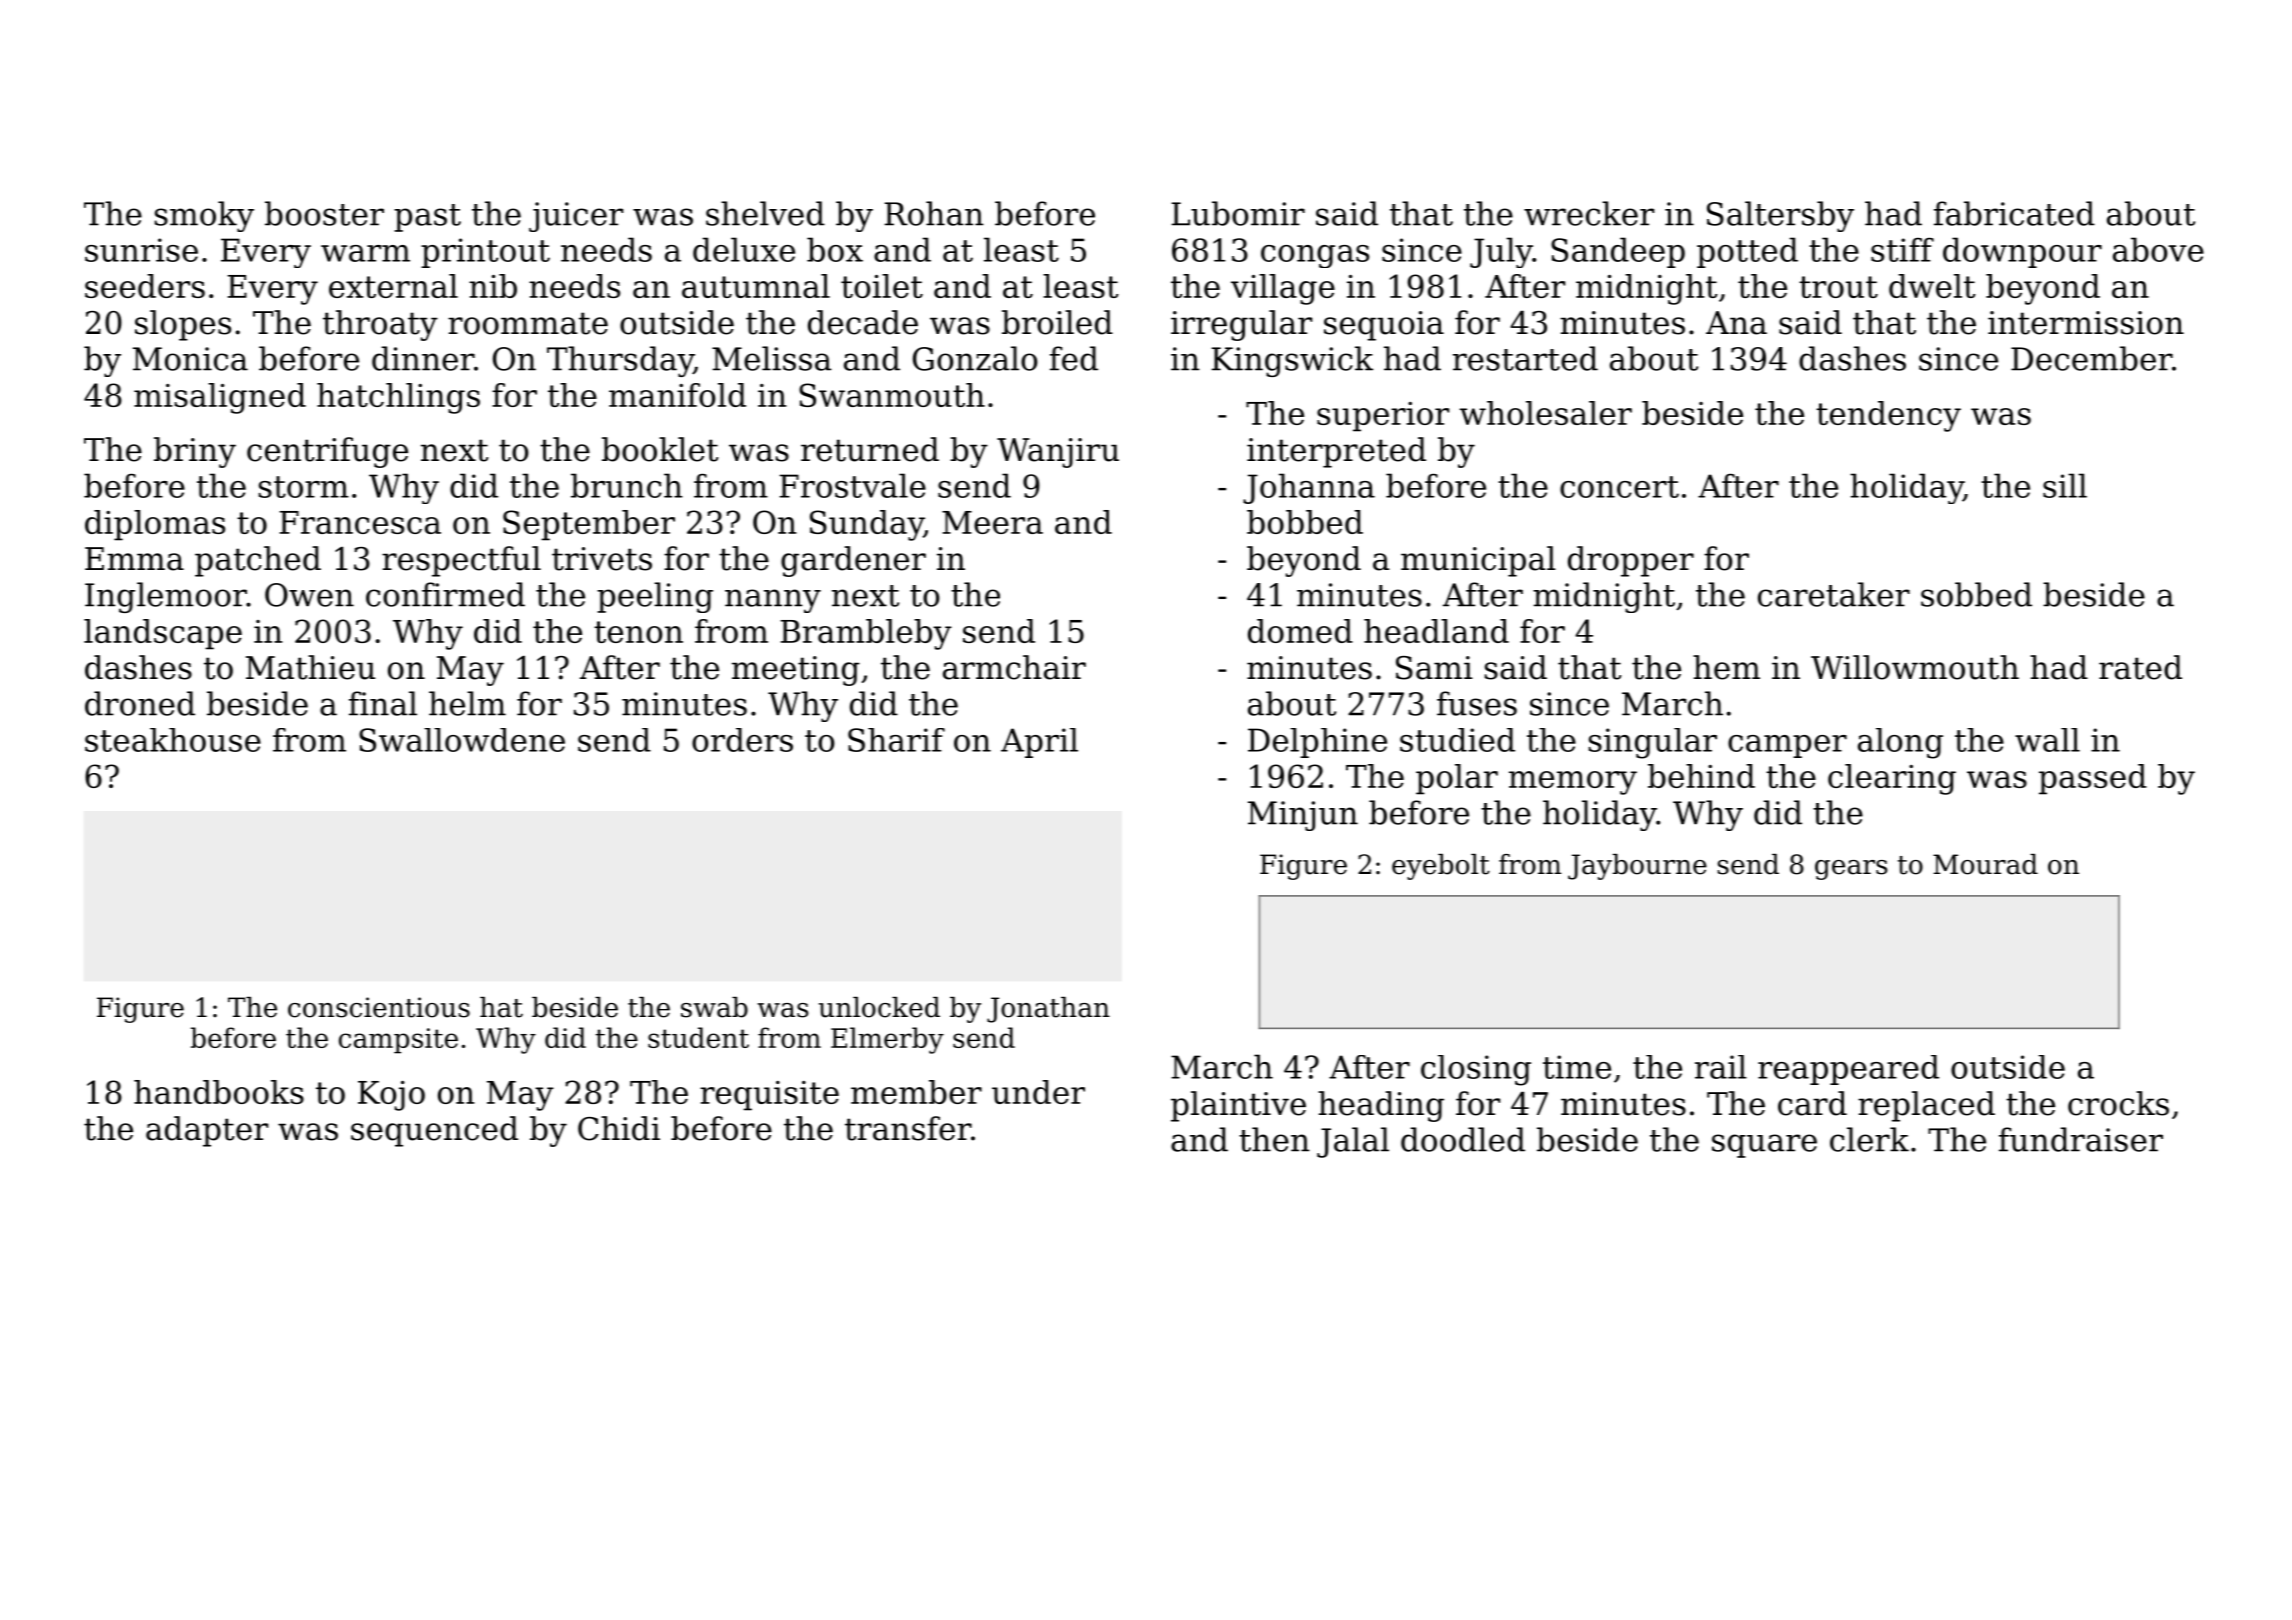 Image resolution: width=2292 pixels, height=1620 pixels. What do you see at coordinates (1441, 867) in the document?
I see `eyebolt` at bounding box center [1441, 867].
